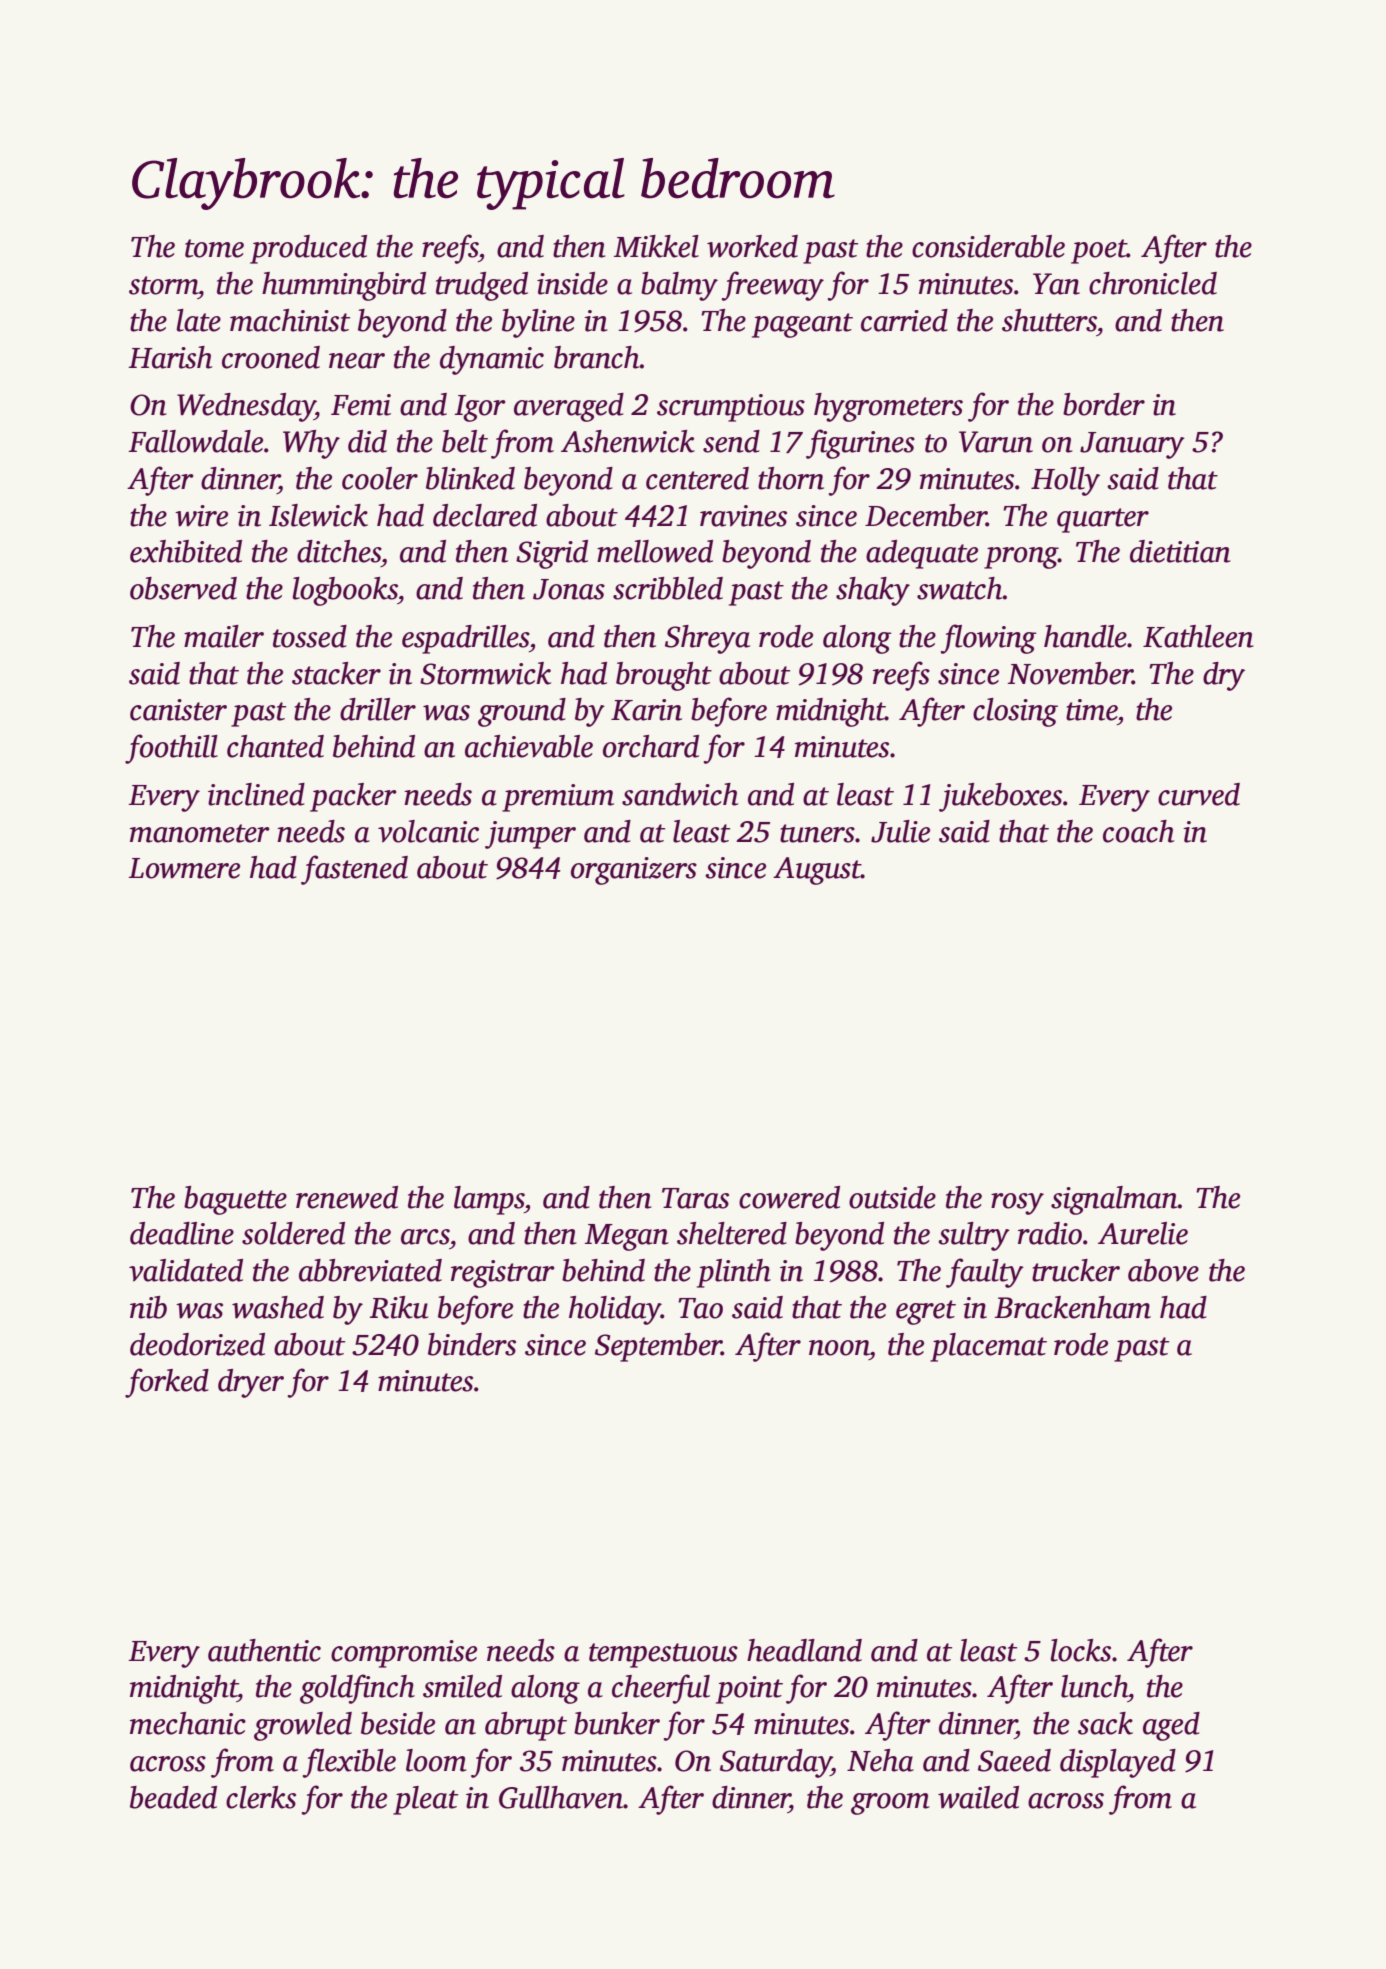  I want to click on Taras, so click(695, 1198).
